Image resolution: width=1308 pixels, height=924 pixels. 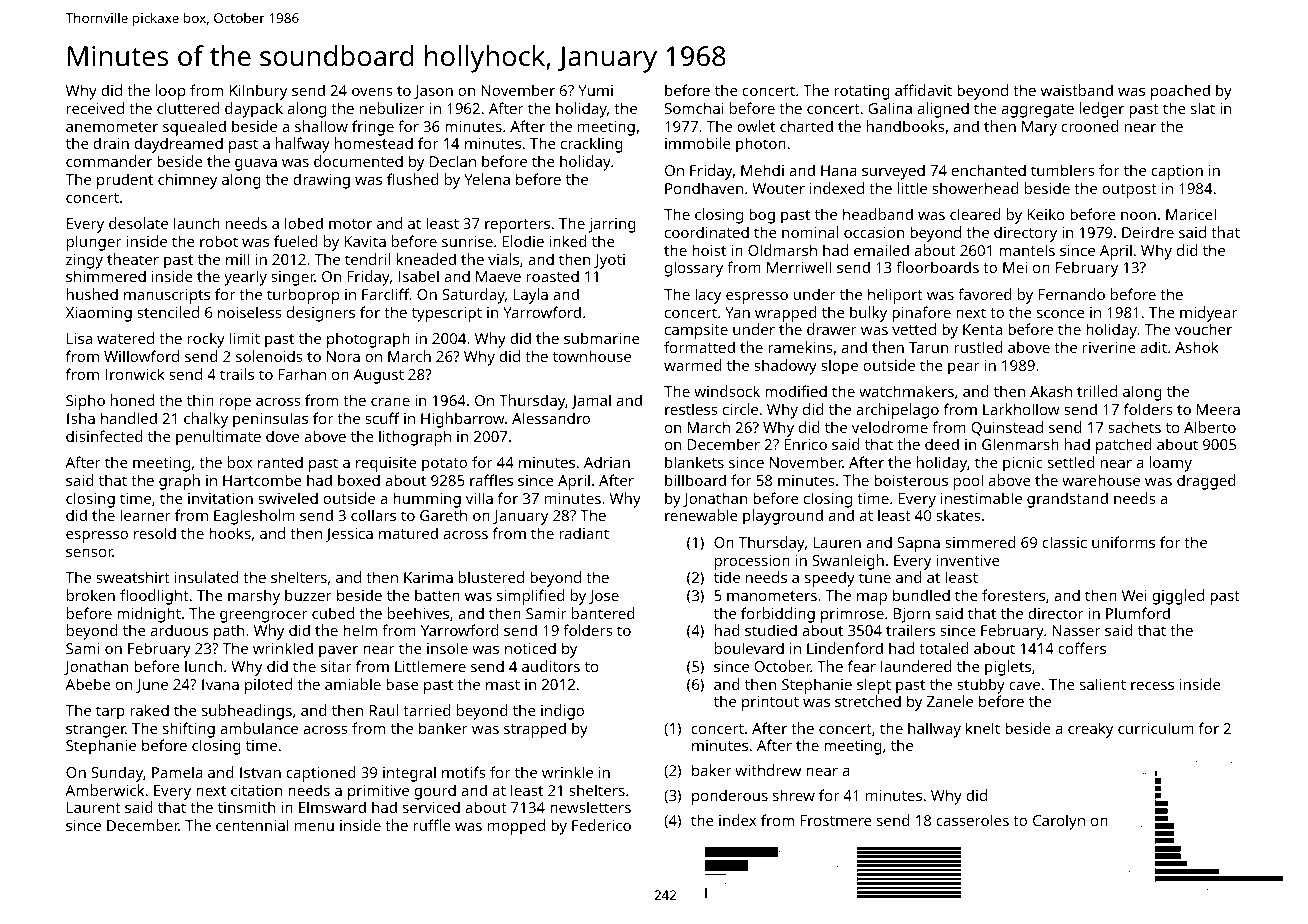 What do you see at coordinates (491, 480) in the page?
I see `raffles` at bounding box center [491, 480].
